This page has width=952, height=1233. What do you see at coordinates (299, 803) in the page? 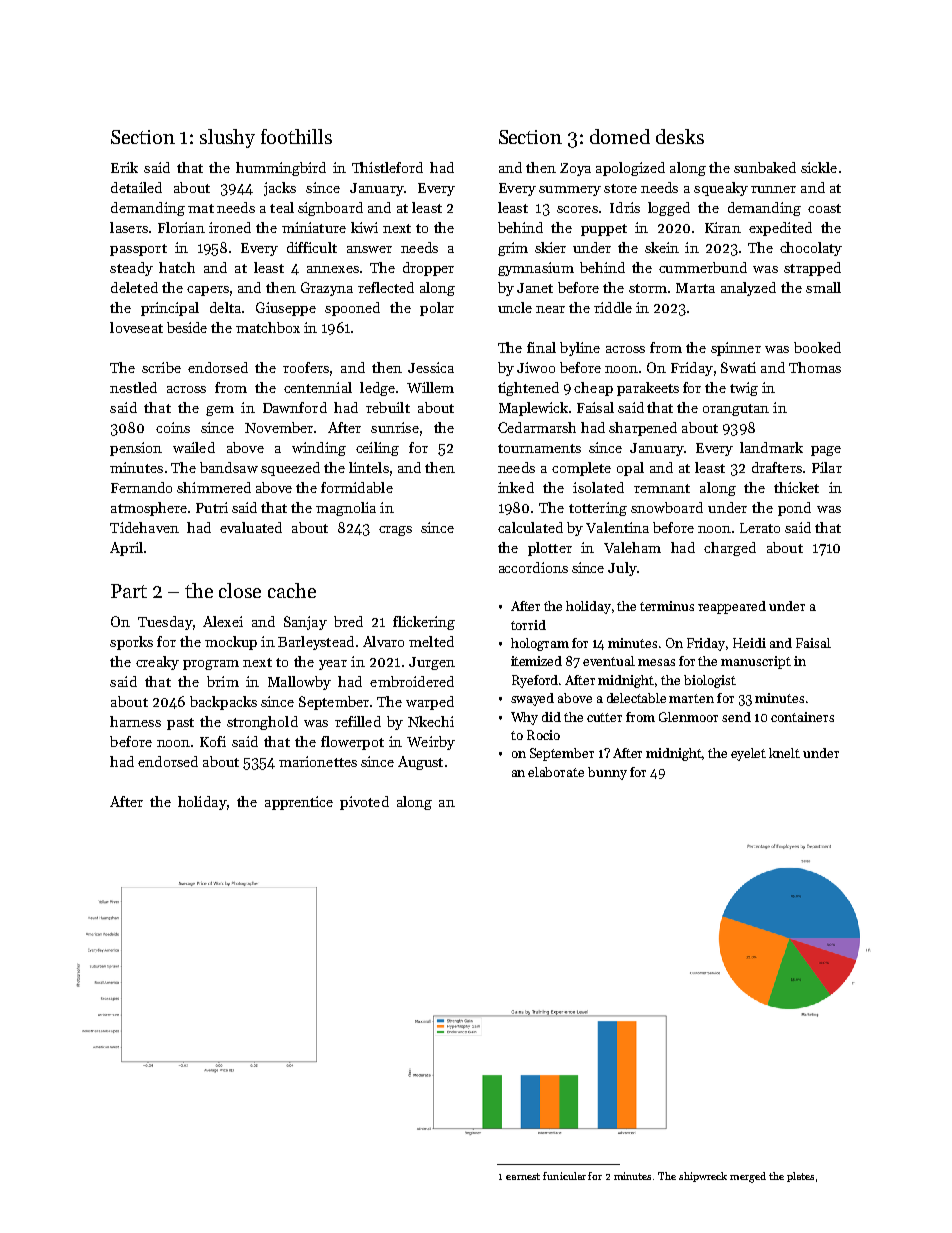
I see `apprentice` at bounding box center [299, 803].
